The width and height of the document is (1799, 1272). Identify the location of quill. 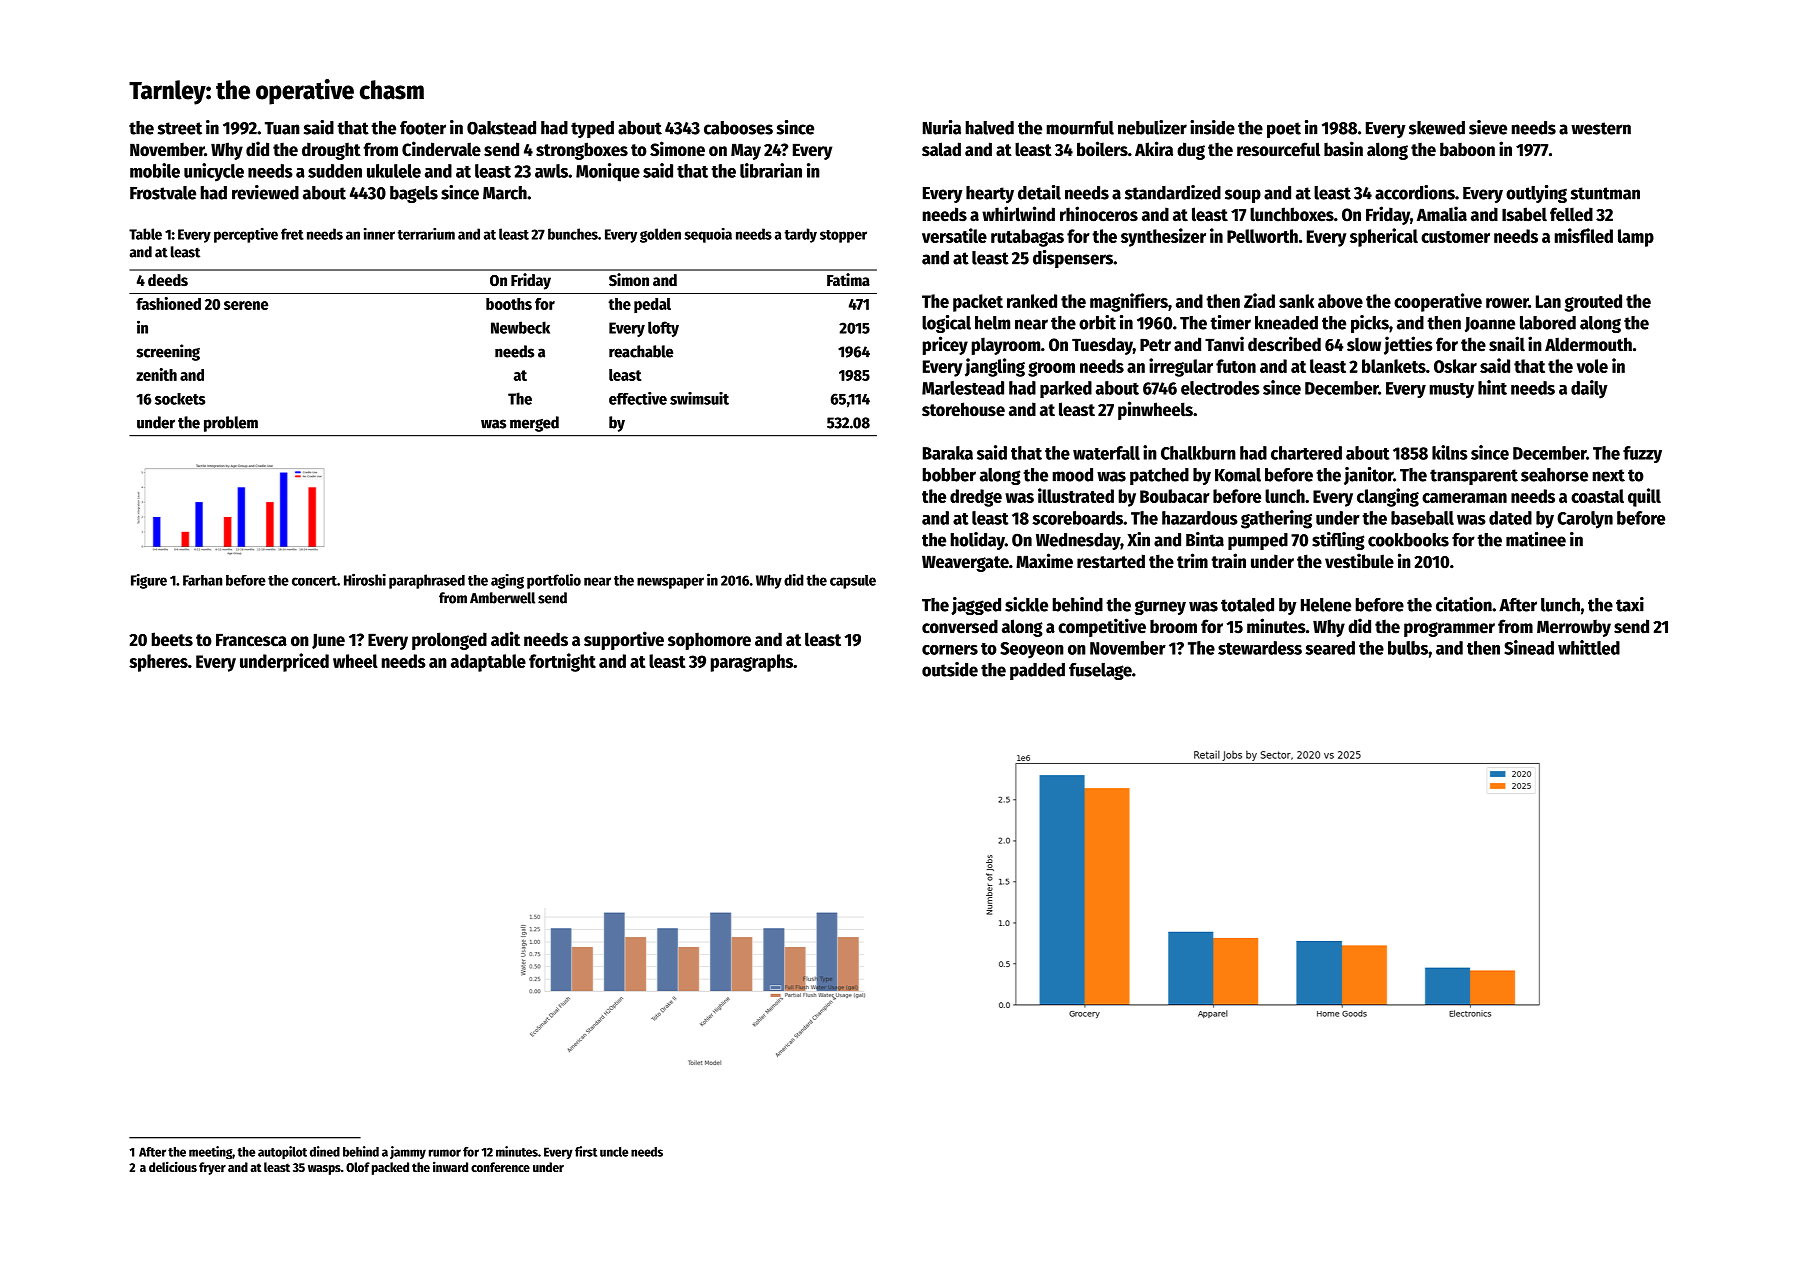
(1644, 497).
